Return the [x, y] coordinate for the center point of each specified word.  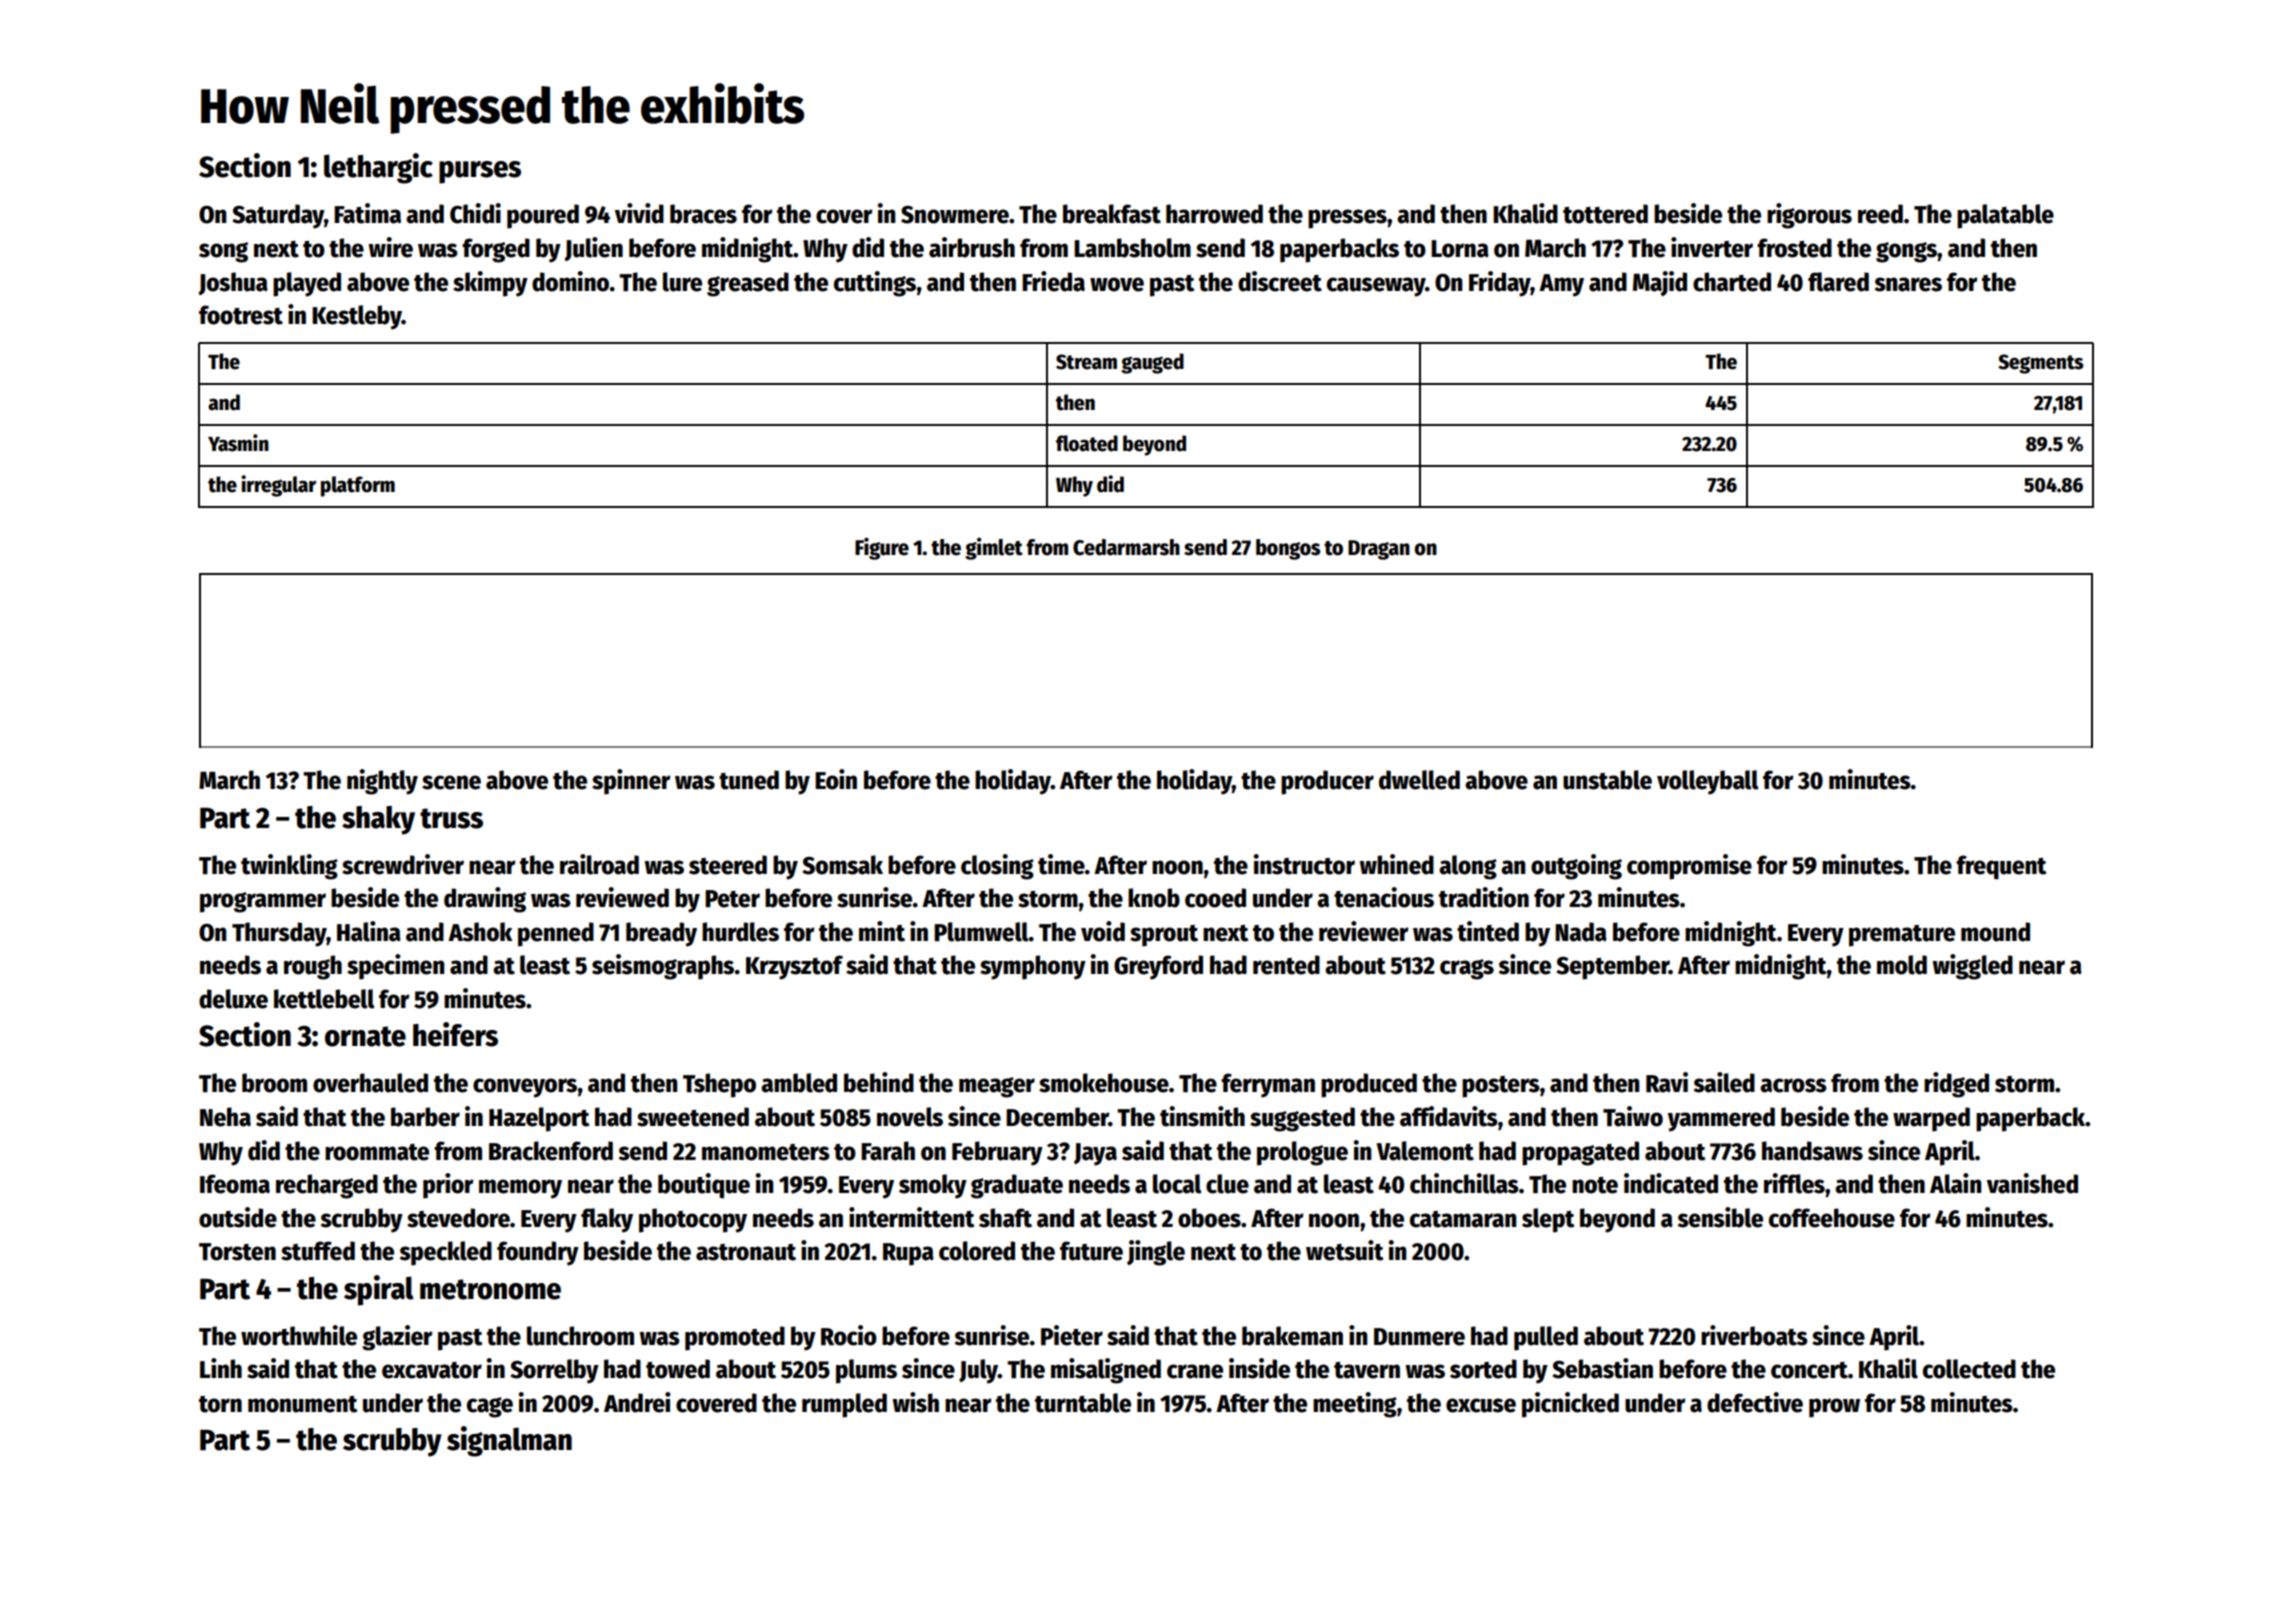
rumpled [844, 1405]
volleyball [1708, 782]
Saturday [278, 216]
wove [1117, 284]
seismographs [663, 967]
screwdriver [403, 864]
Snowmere [955, 215]
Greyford [1158, 967]
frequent [2001, 867]
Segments [2041, 364]
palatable [2005, 216]
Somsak [842, 865]
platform [358, 486]
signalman [509, 1441]
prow [1834, 1408]
